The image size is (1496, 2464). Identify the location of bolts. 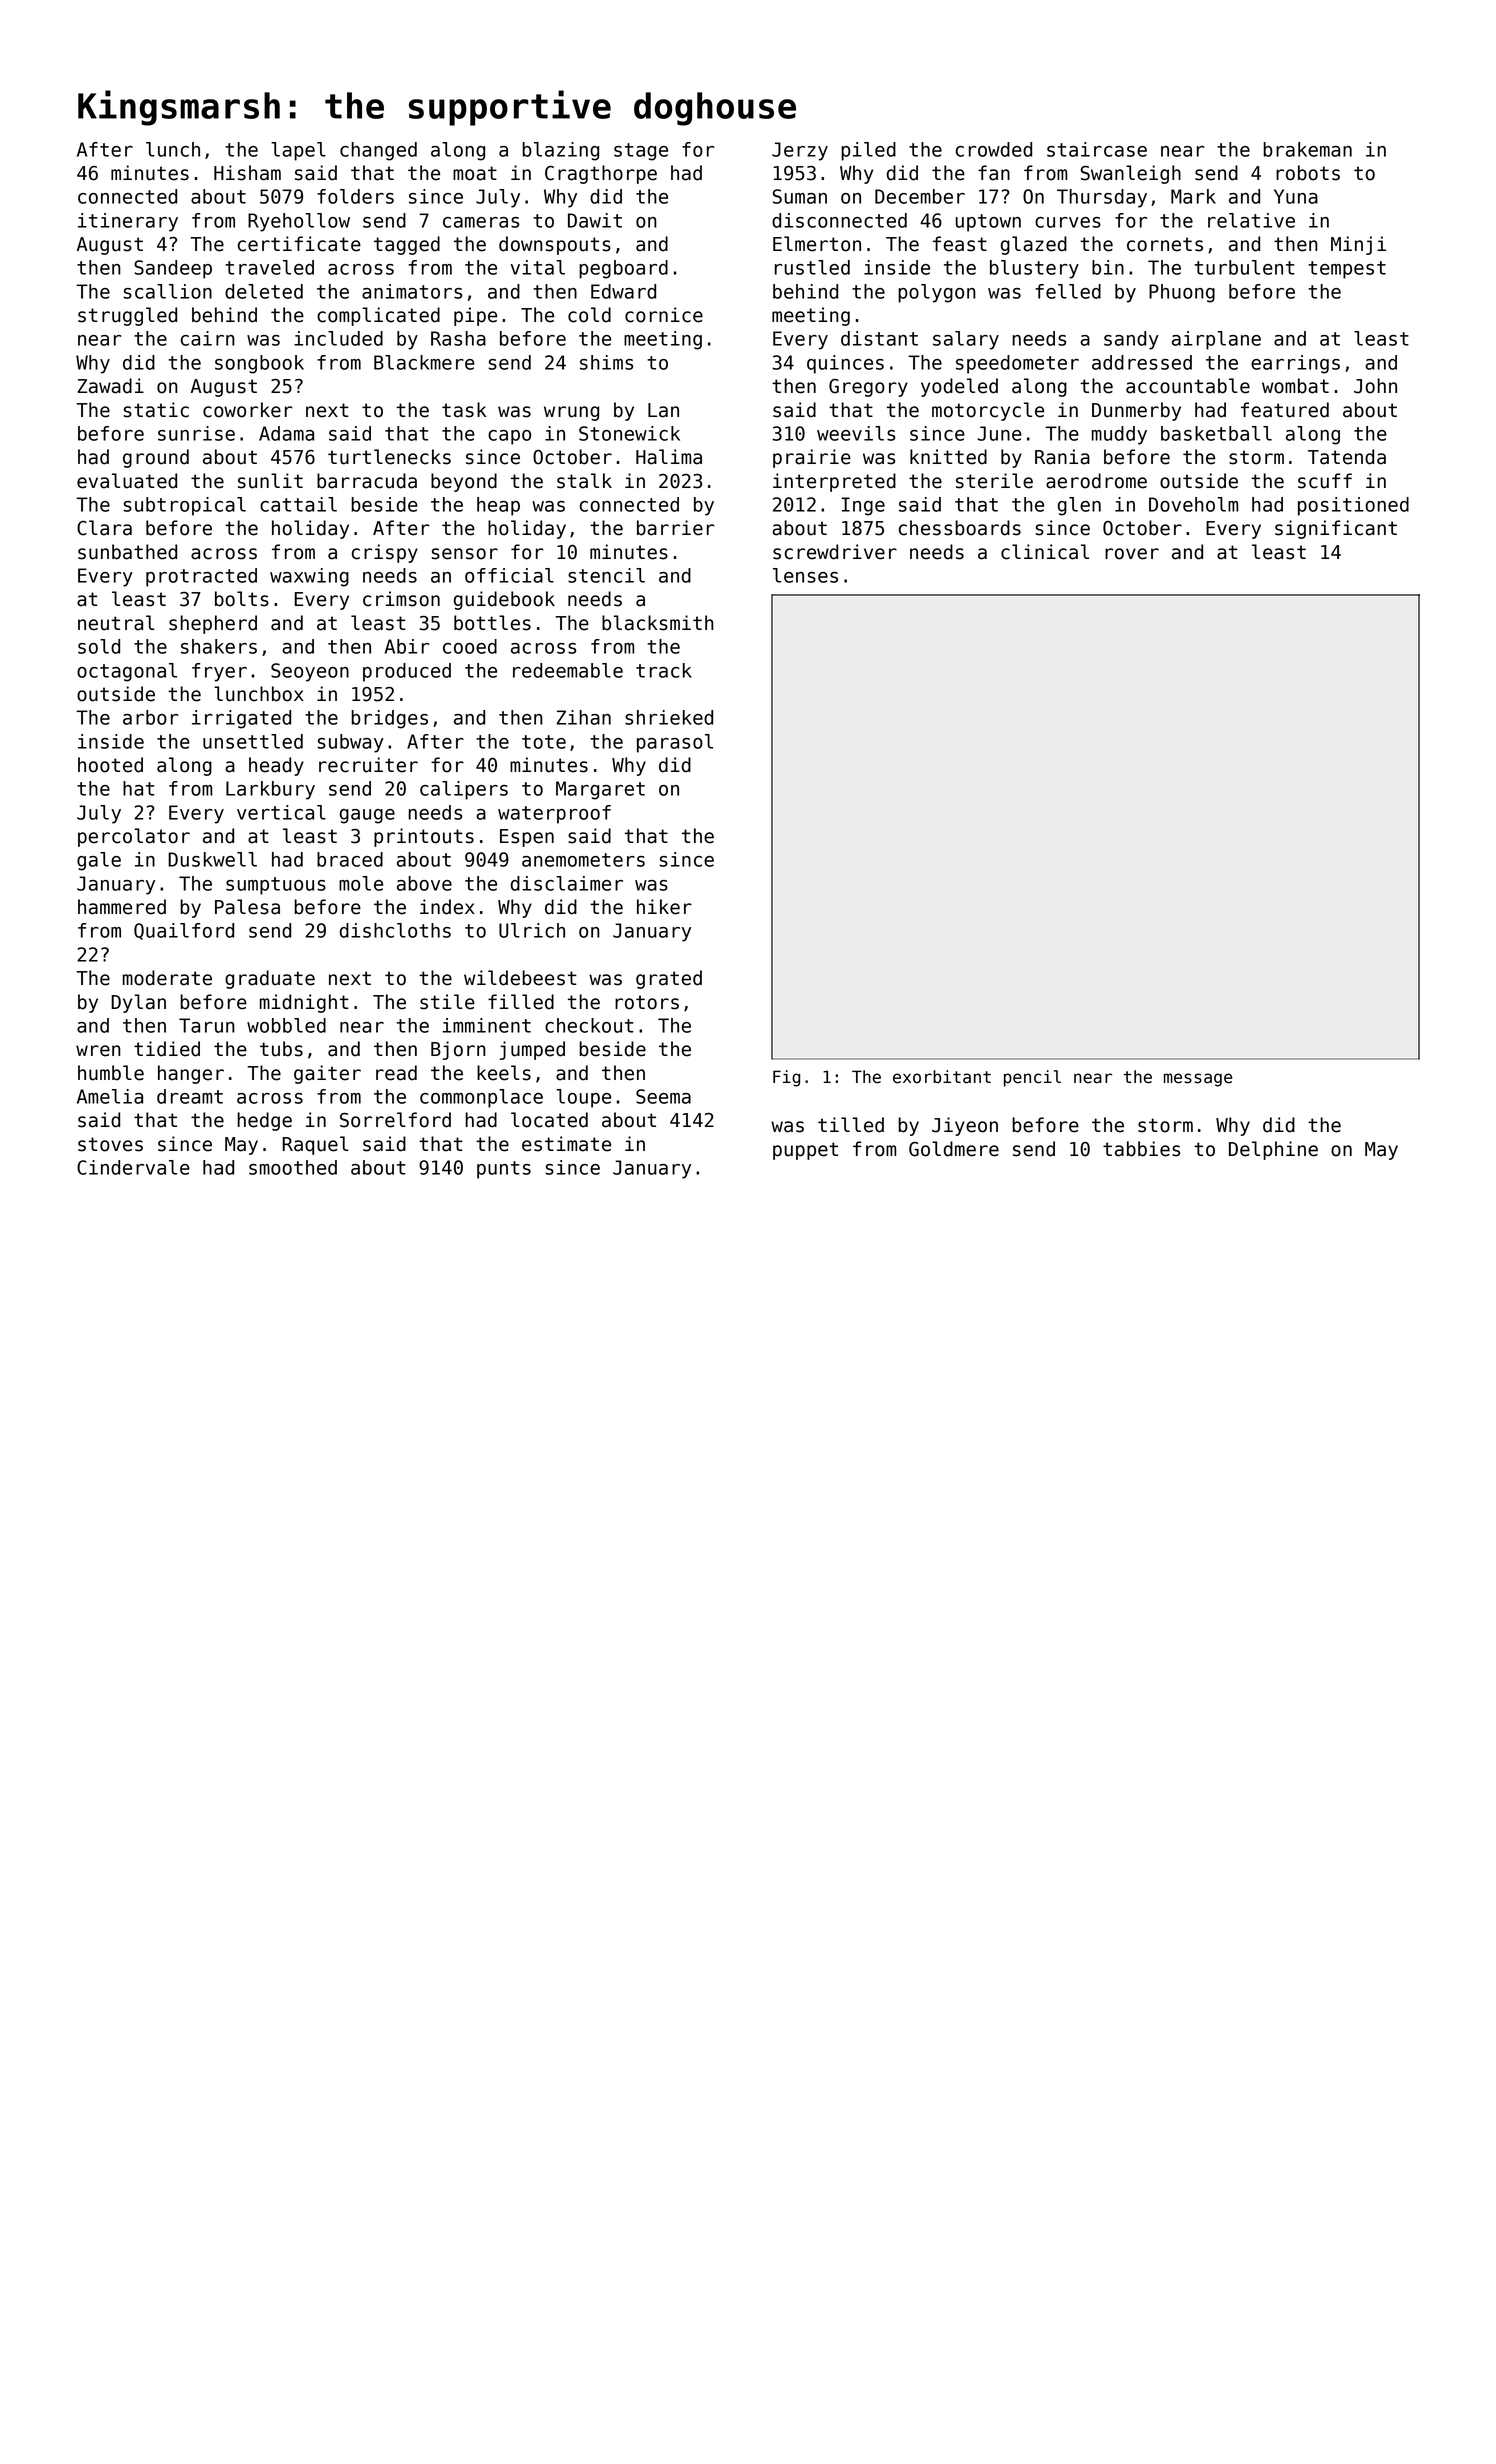
(242, 599).
